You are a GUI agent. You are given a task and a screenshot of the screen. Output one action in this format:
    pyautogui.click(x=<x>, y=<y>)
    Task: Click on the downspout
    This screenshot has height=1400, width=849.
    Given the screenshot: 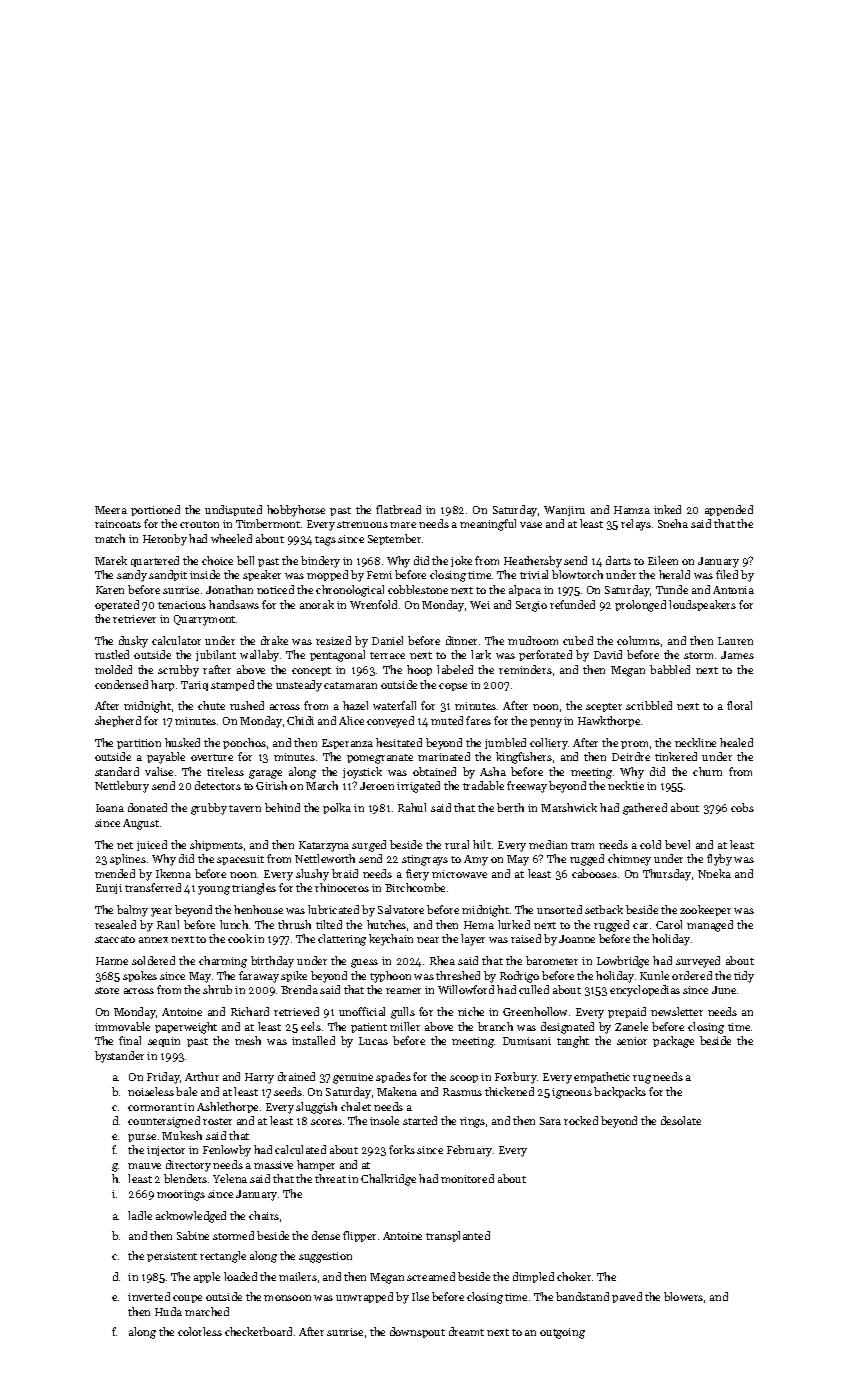 What is the action you would take?
    pyautogui.click(x=417, y=1332)
